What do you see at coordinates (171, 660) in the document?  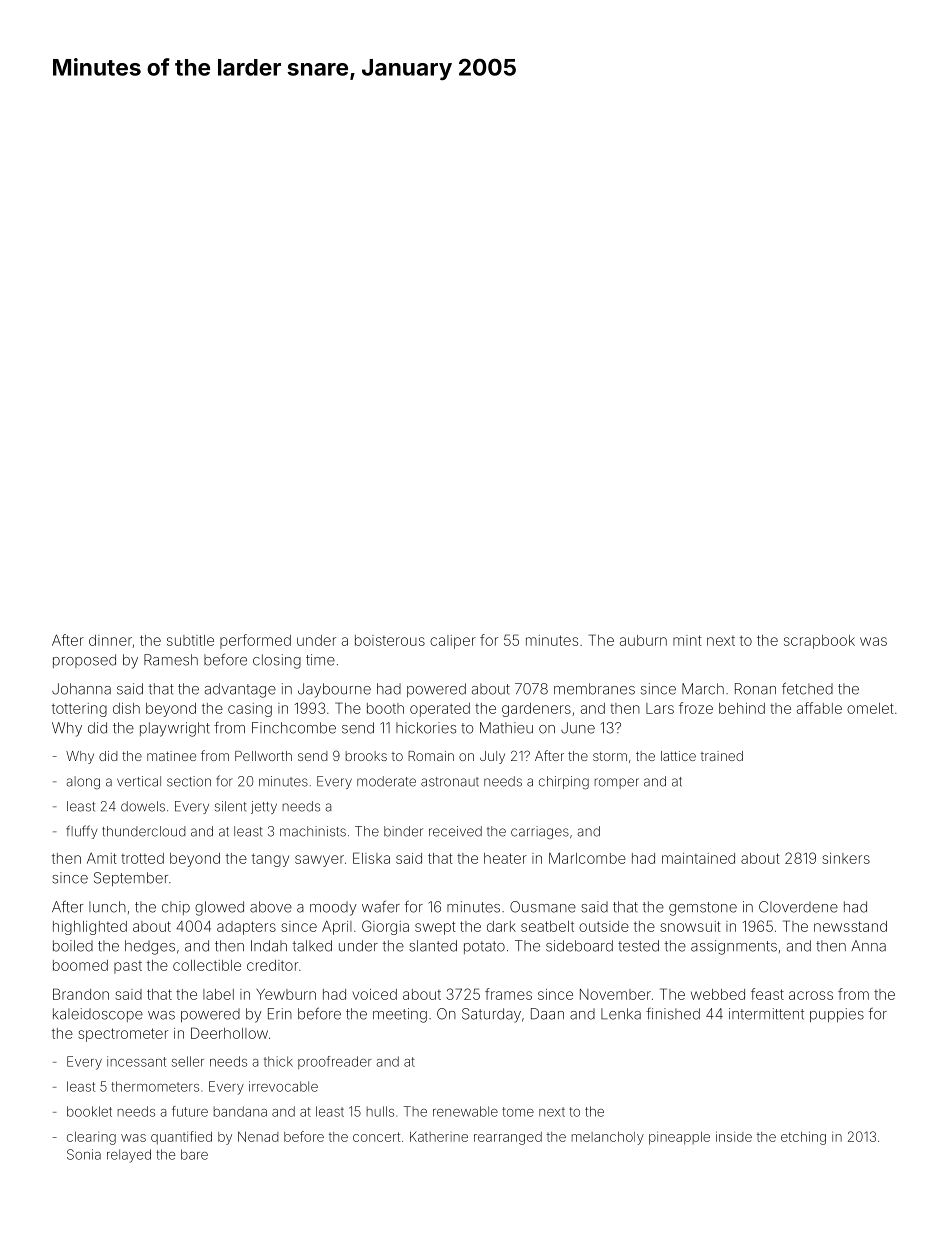 I see `Ramesh` at bounding box center [171, 660].
